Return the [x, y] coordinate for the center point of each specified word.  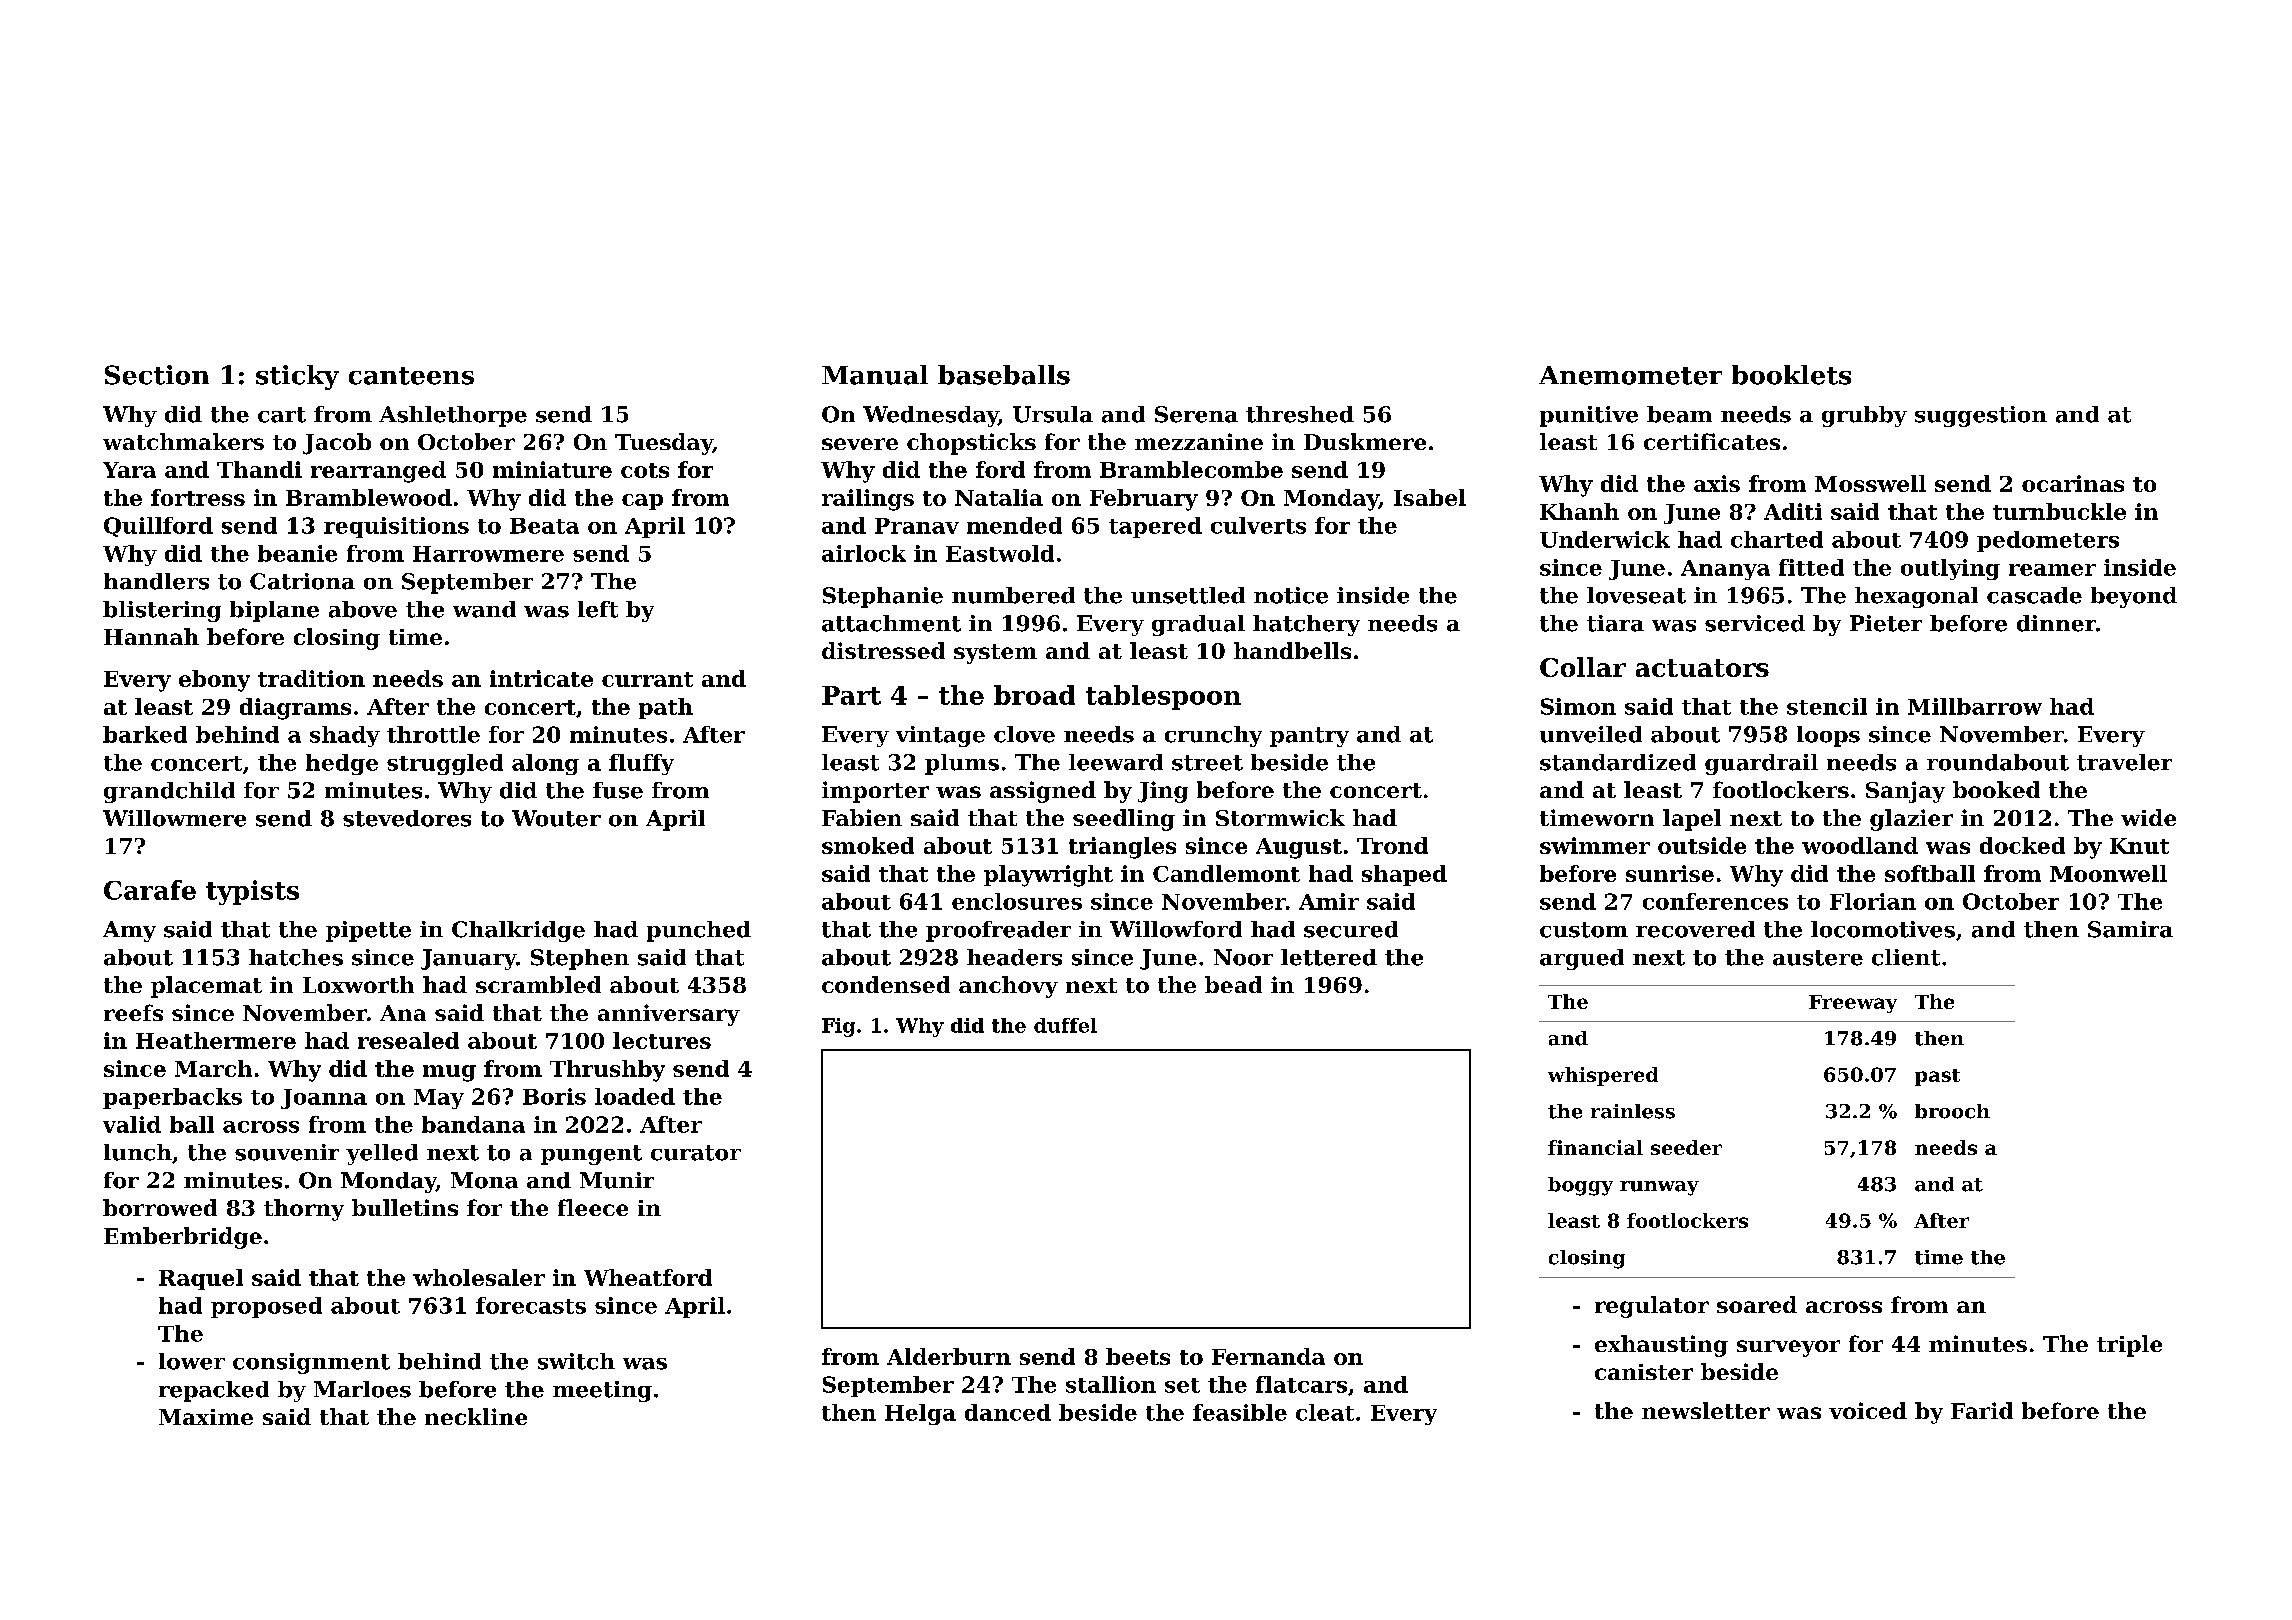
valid [132, 1124]
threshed [1300, 414]
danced [1008, 1412]
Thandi [259, 469]
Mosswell [1870, 483]
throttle [433, 734]
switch [576, 1361]
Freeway [1853, 1004]
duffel [1065, 1025]
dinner [2056, 623]
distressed [883, 650]
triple [2129, 1346]
